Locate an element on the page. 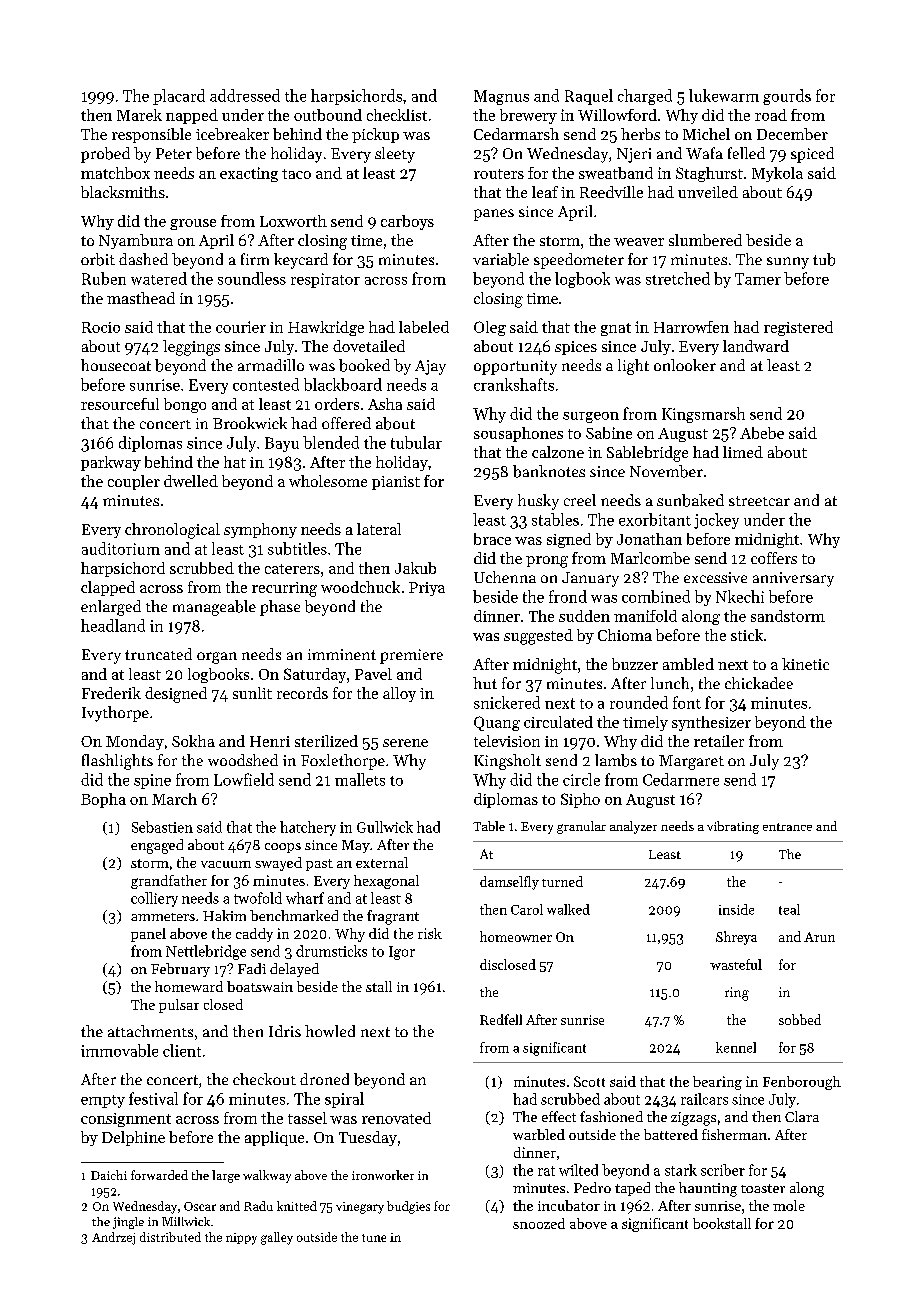 The image size is (924, 1308). anniversary is located at coordinates (793, 579).
